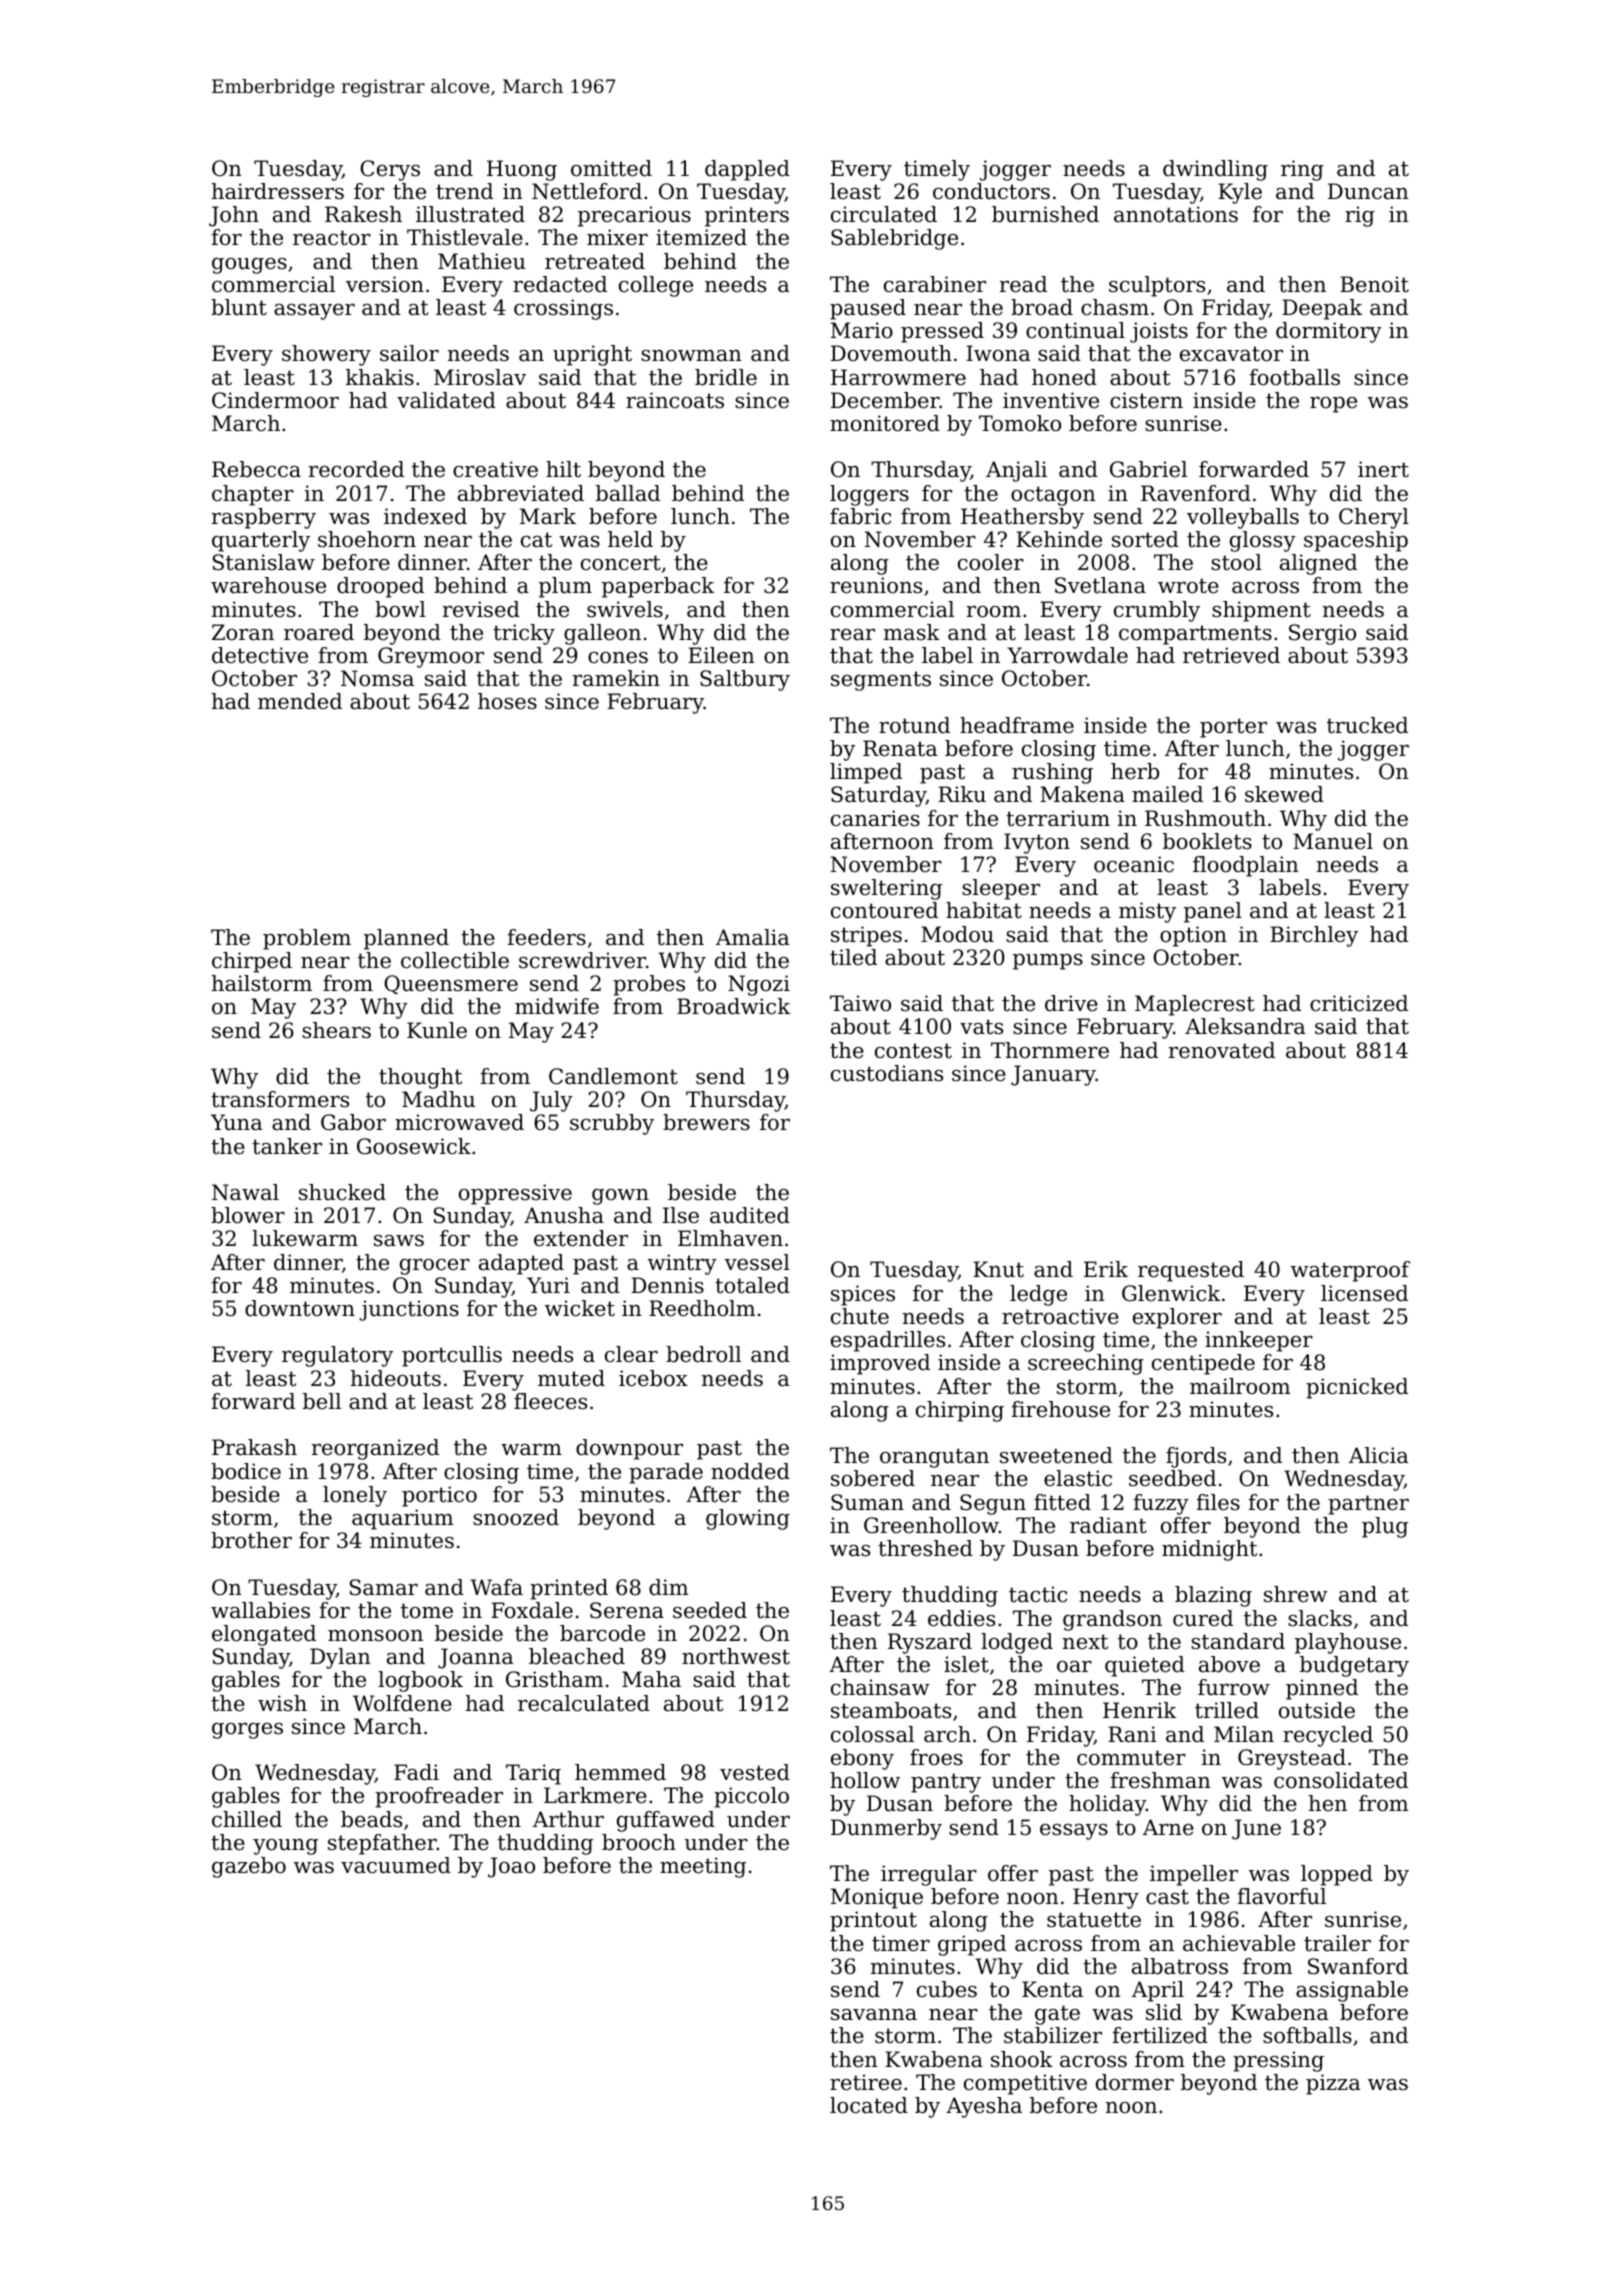  I want to click on quieted, so click(1145, 1666).
